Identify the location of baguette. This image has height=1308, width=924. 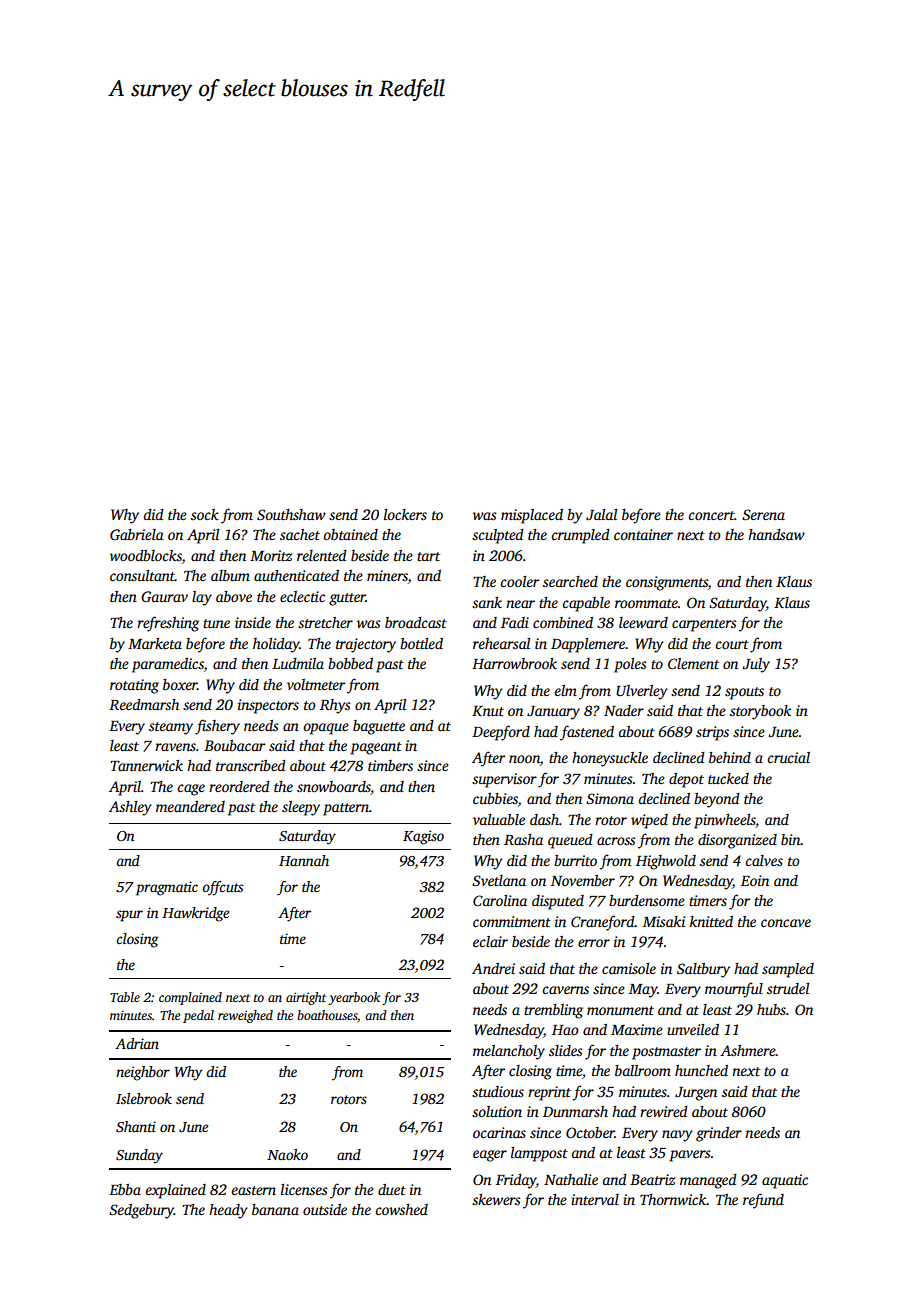
(379, 727).
